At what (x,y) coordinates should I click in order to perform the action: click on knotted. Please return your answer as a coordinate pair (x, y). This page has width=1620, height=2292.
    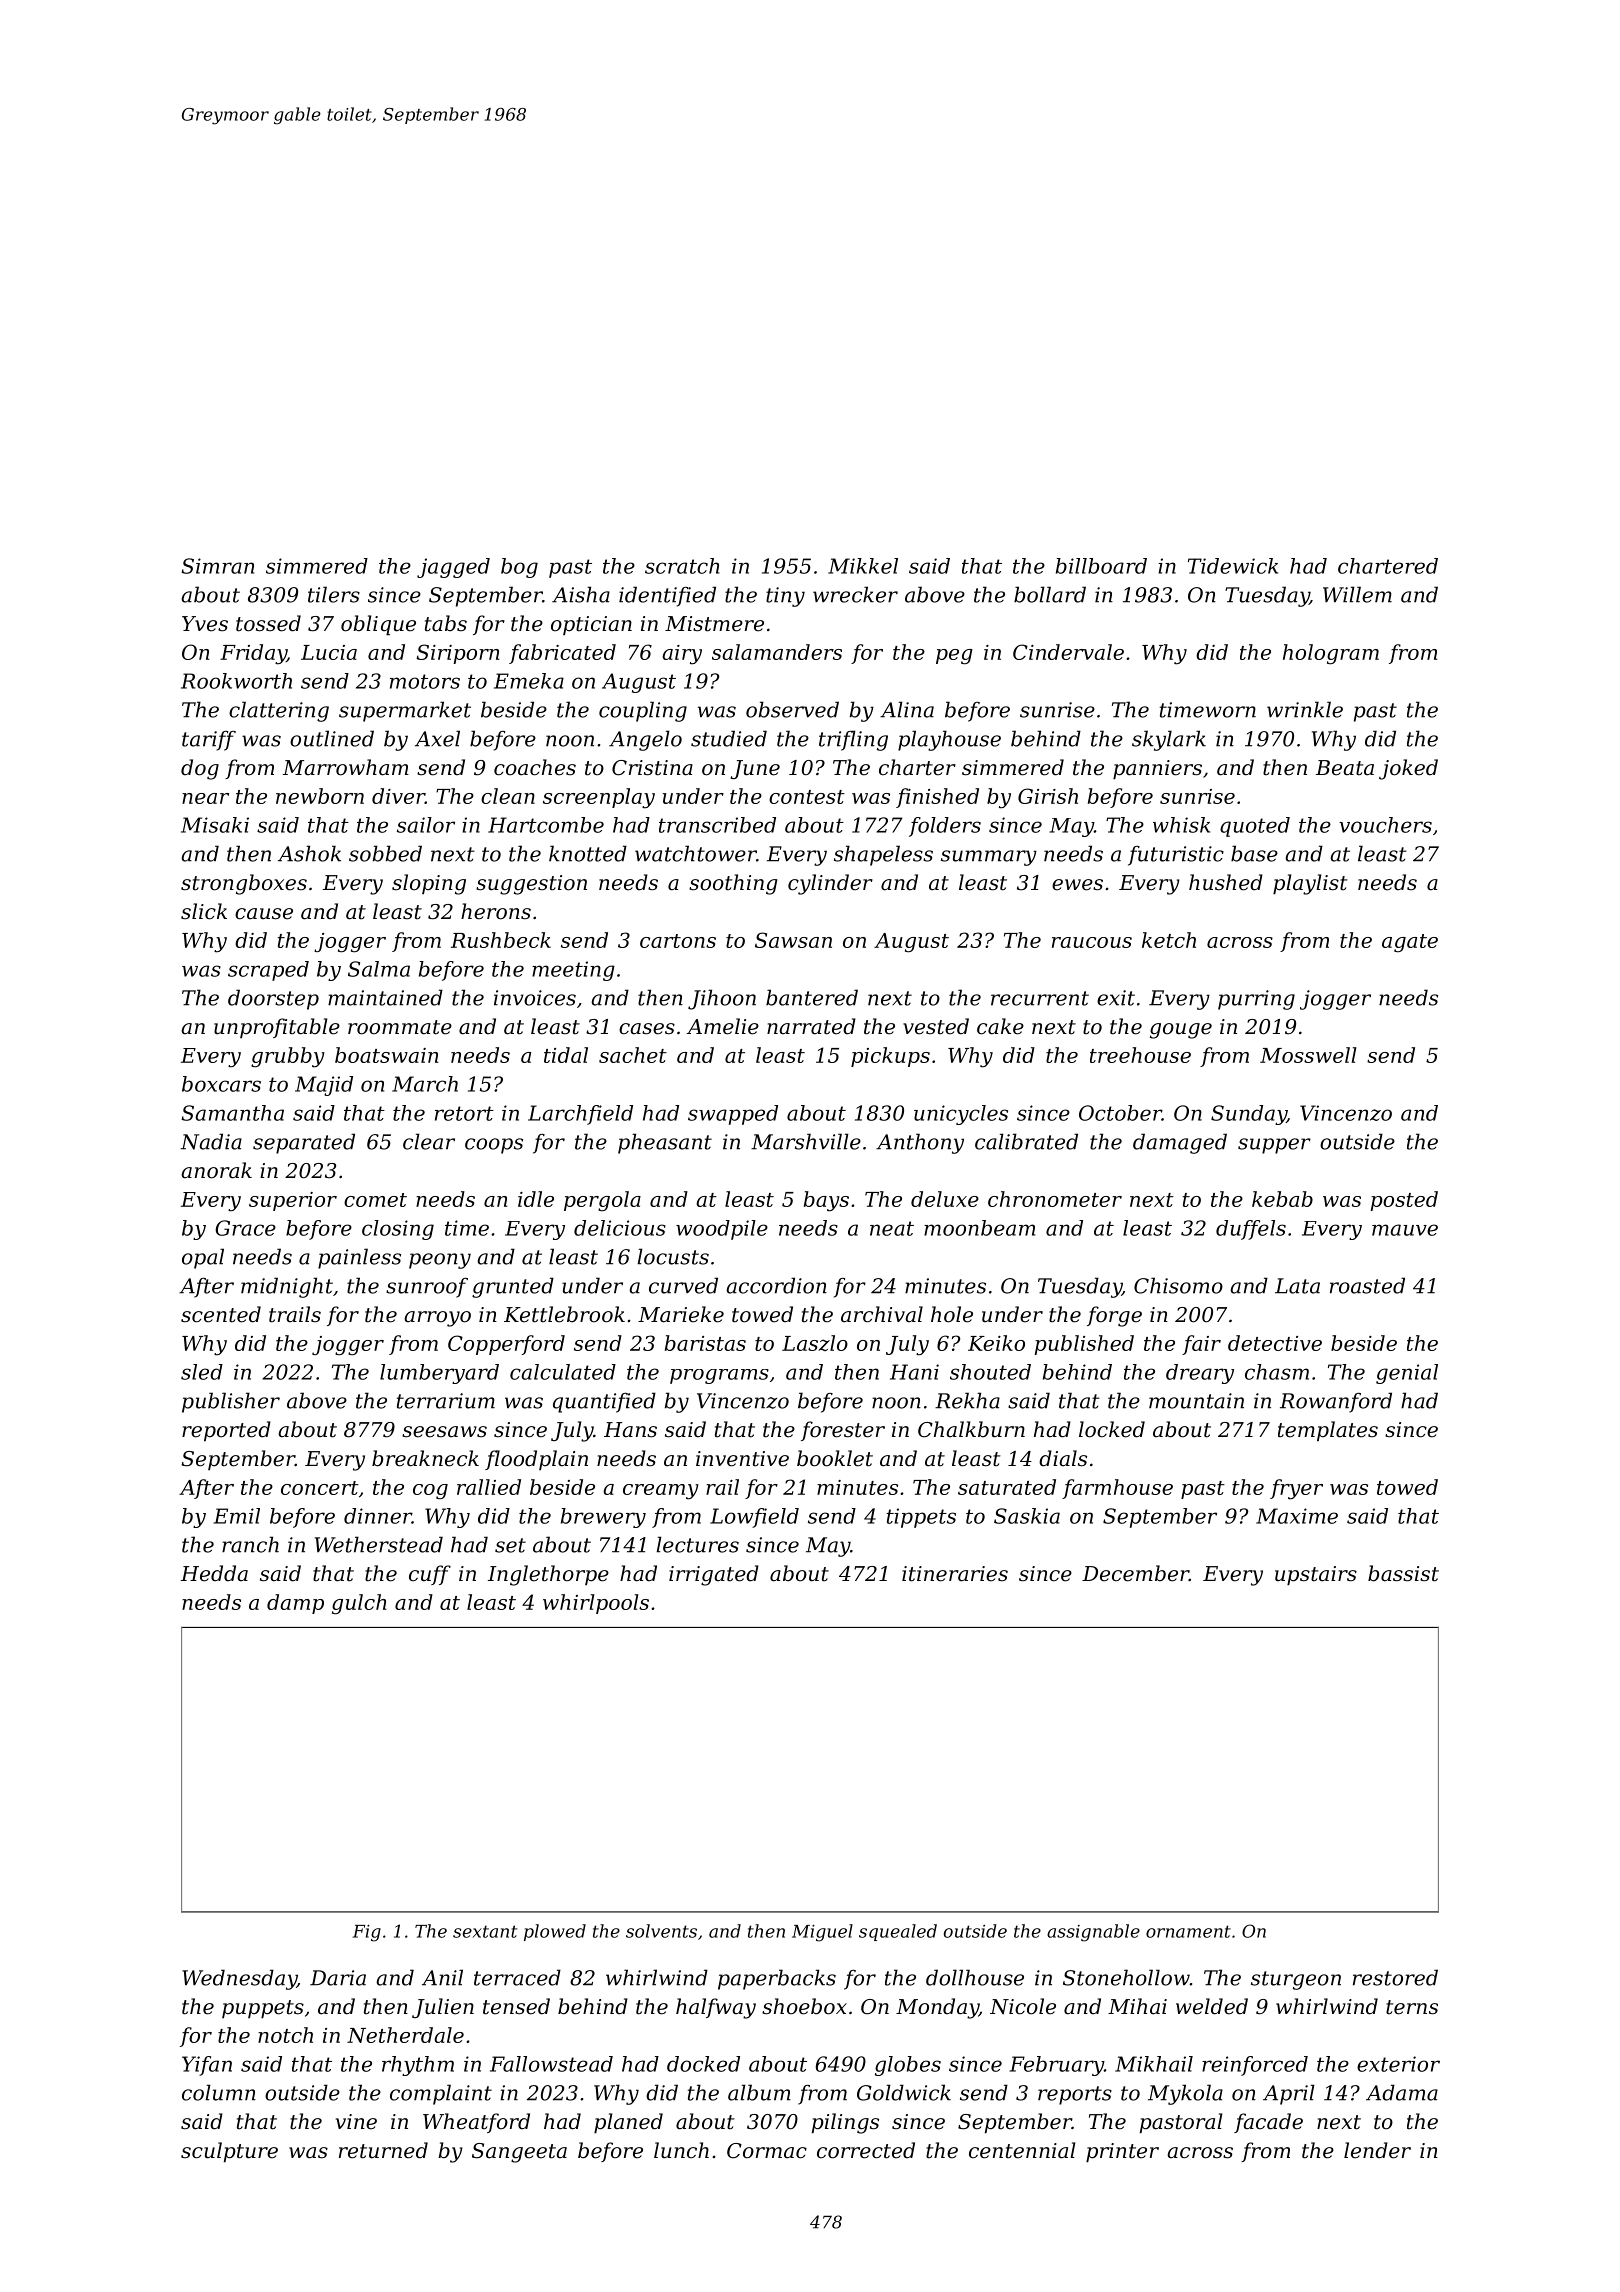
    Looking at the image, I should click on (588, 853).
